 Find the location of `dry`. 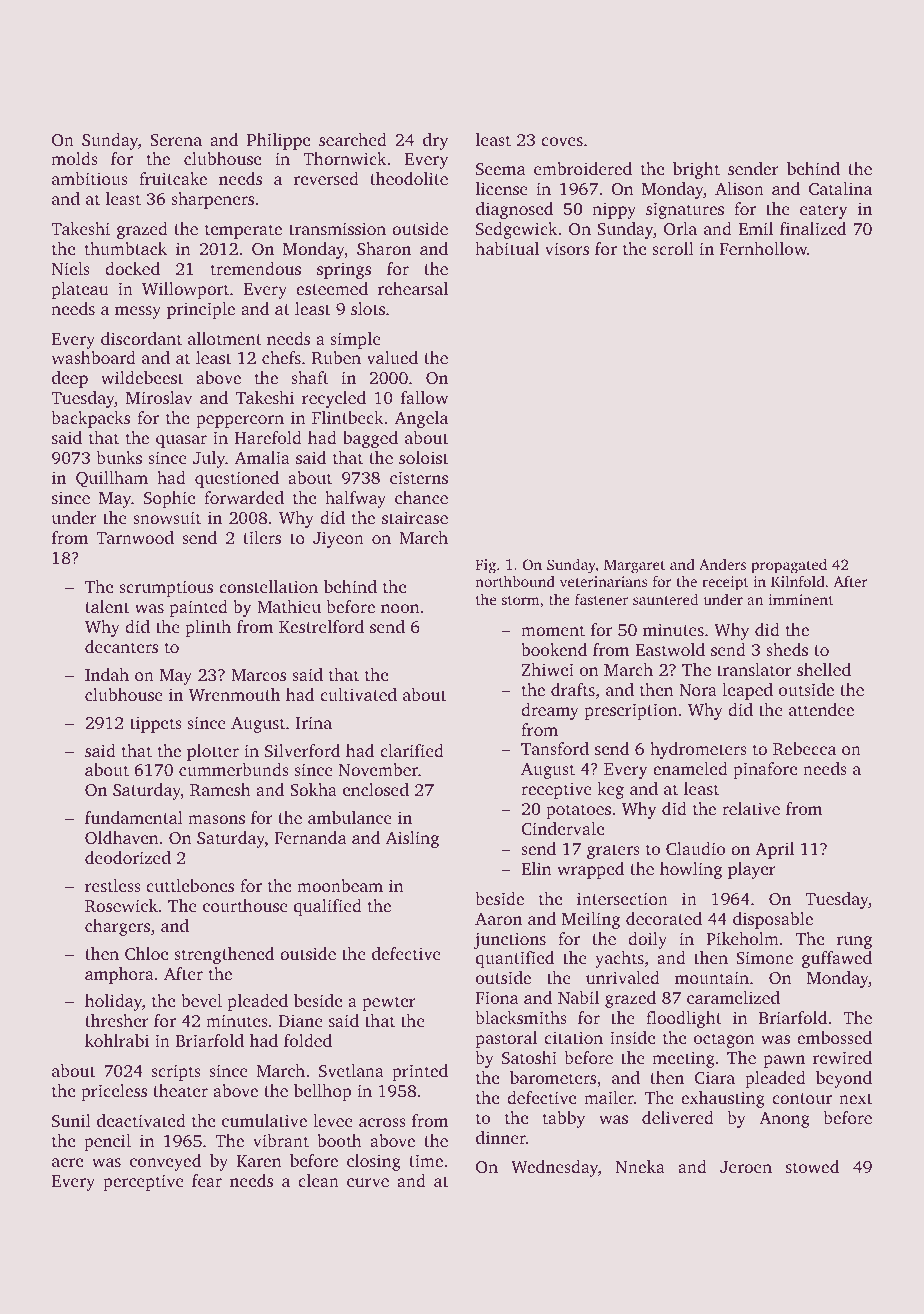

dry is located at coordinates (435, 141).
